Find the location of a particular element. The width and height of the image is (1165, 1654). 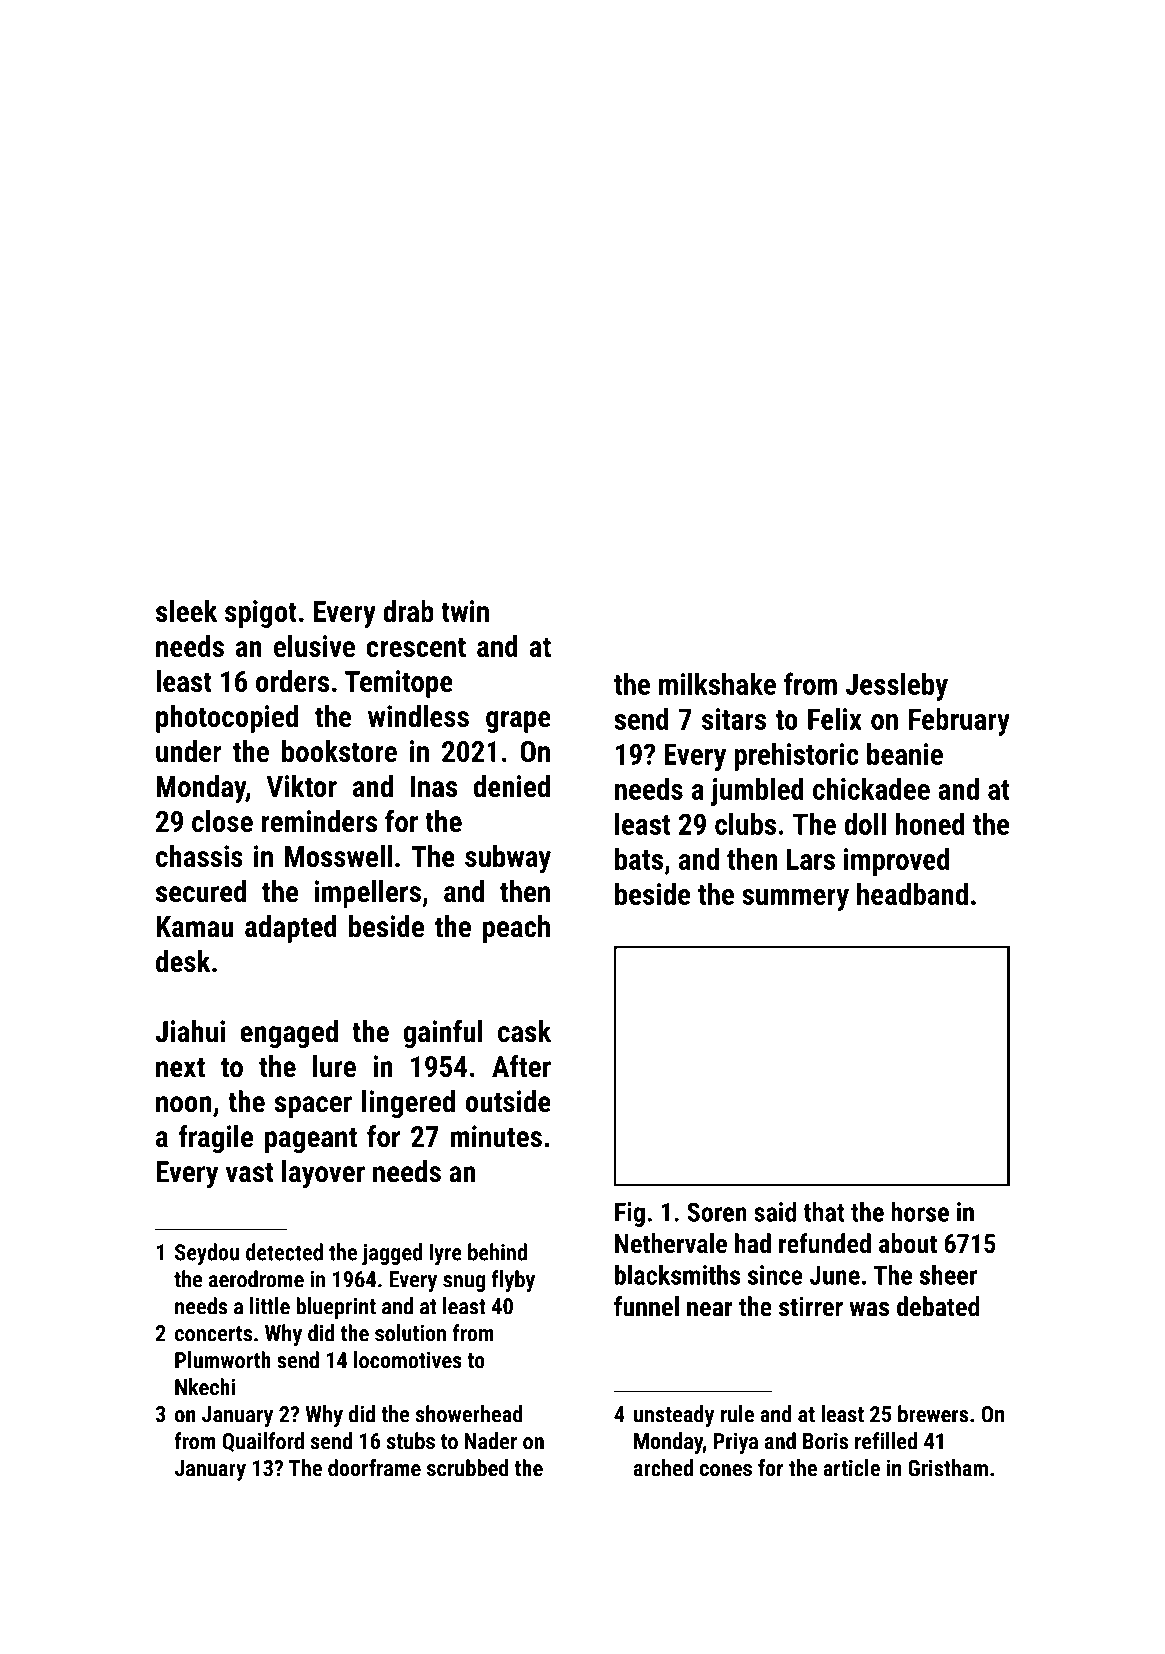

milkshake is located at coordinates (717, 683).
